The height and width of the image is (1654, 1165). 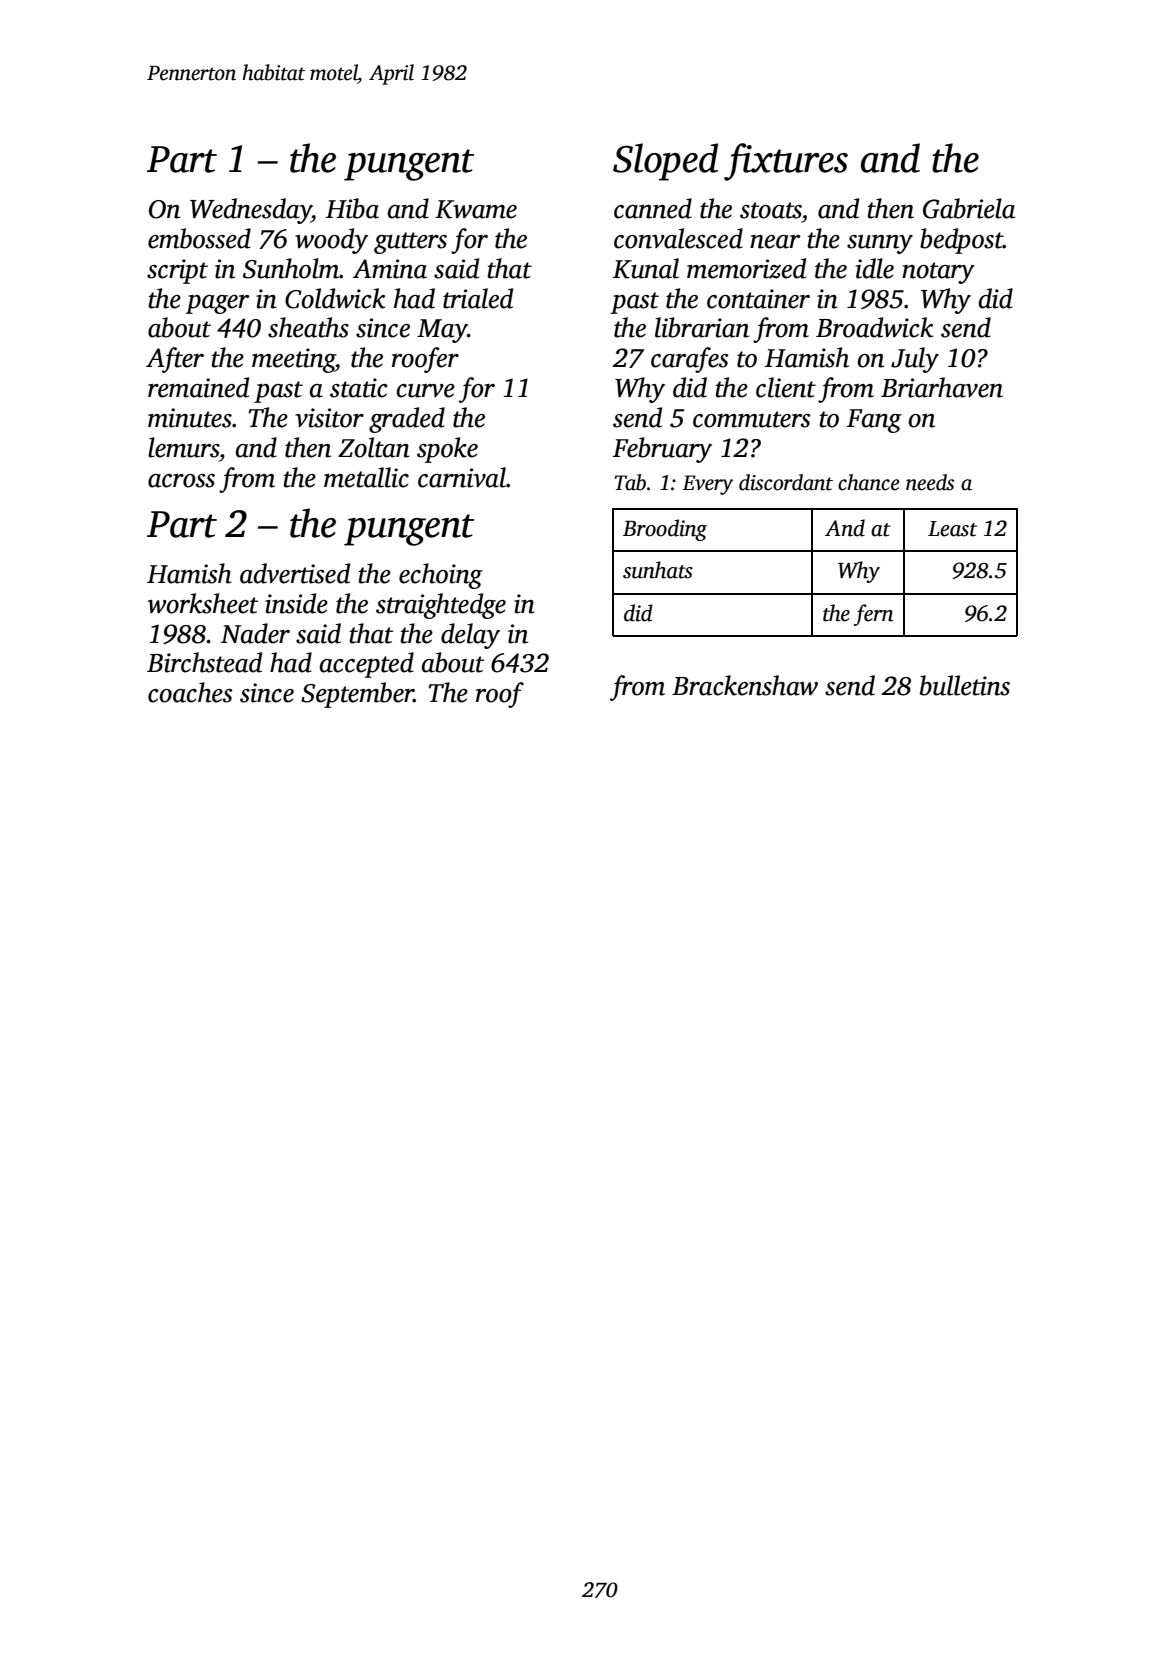 I want to click on sunhats, so click(x=658, y=570).
